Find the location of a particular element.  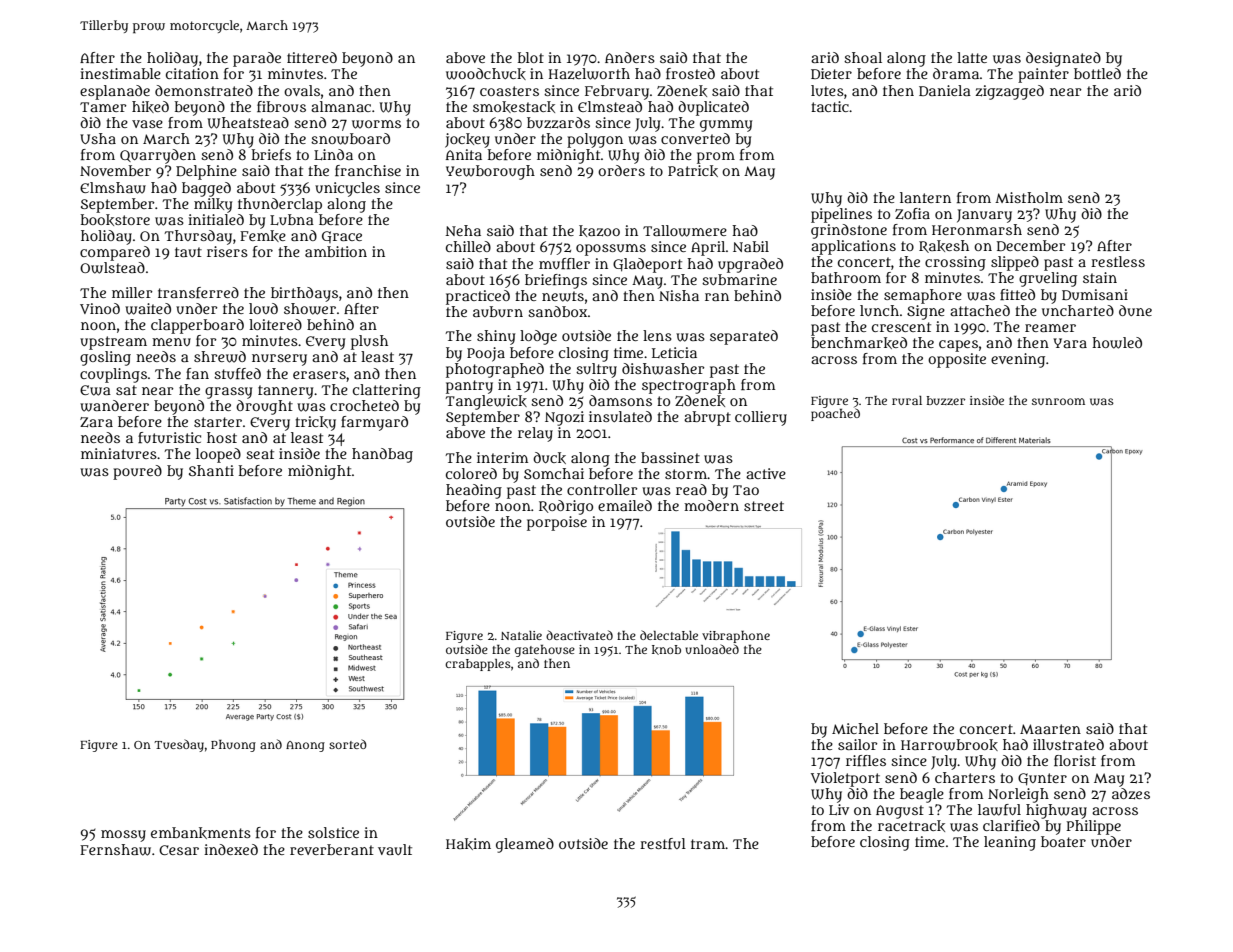

bottled is located at coordinates (1097, 73).
